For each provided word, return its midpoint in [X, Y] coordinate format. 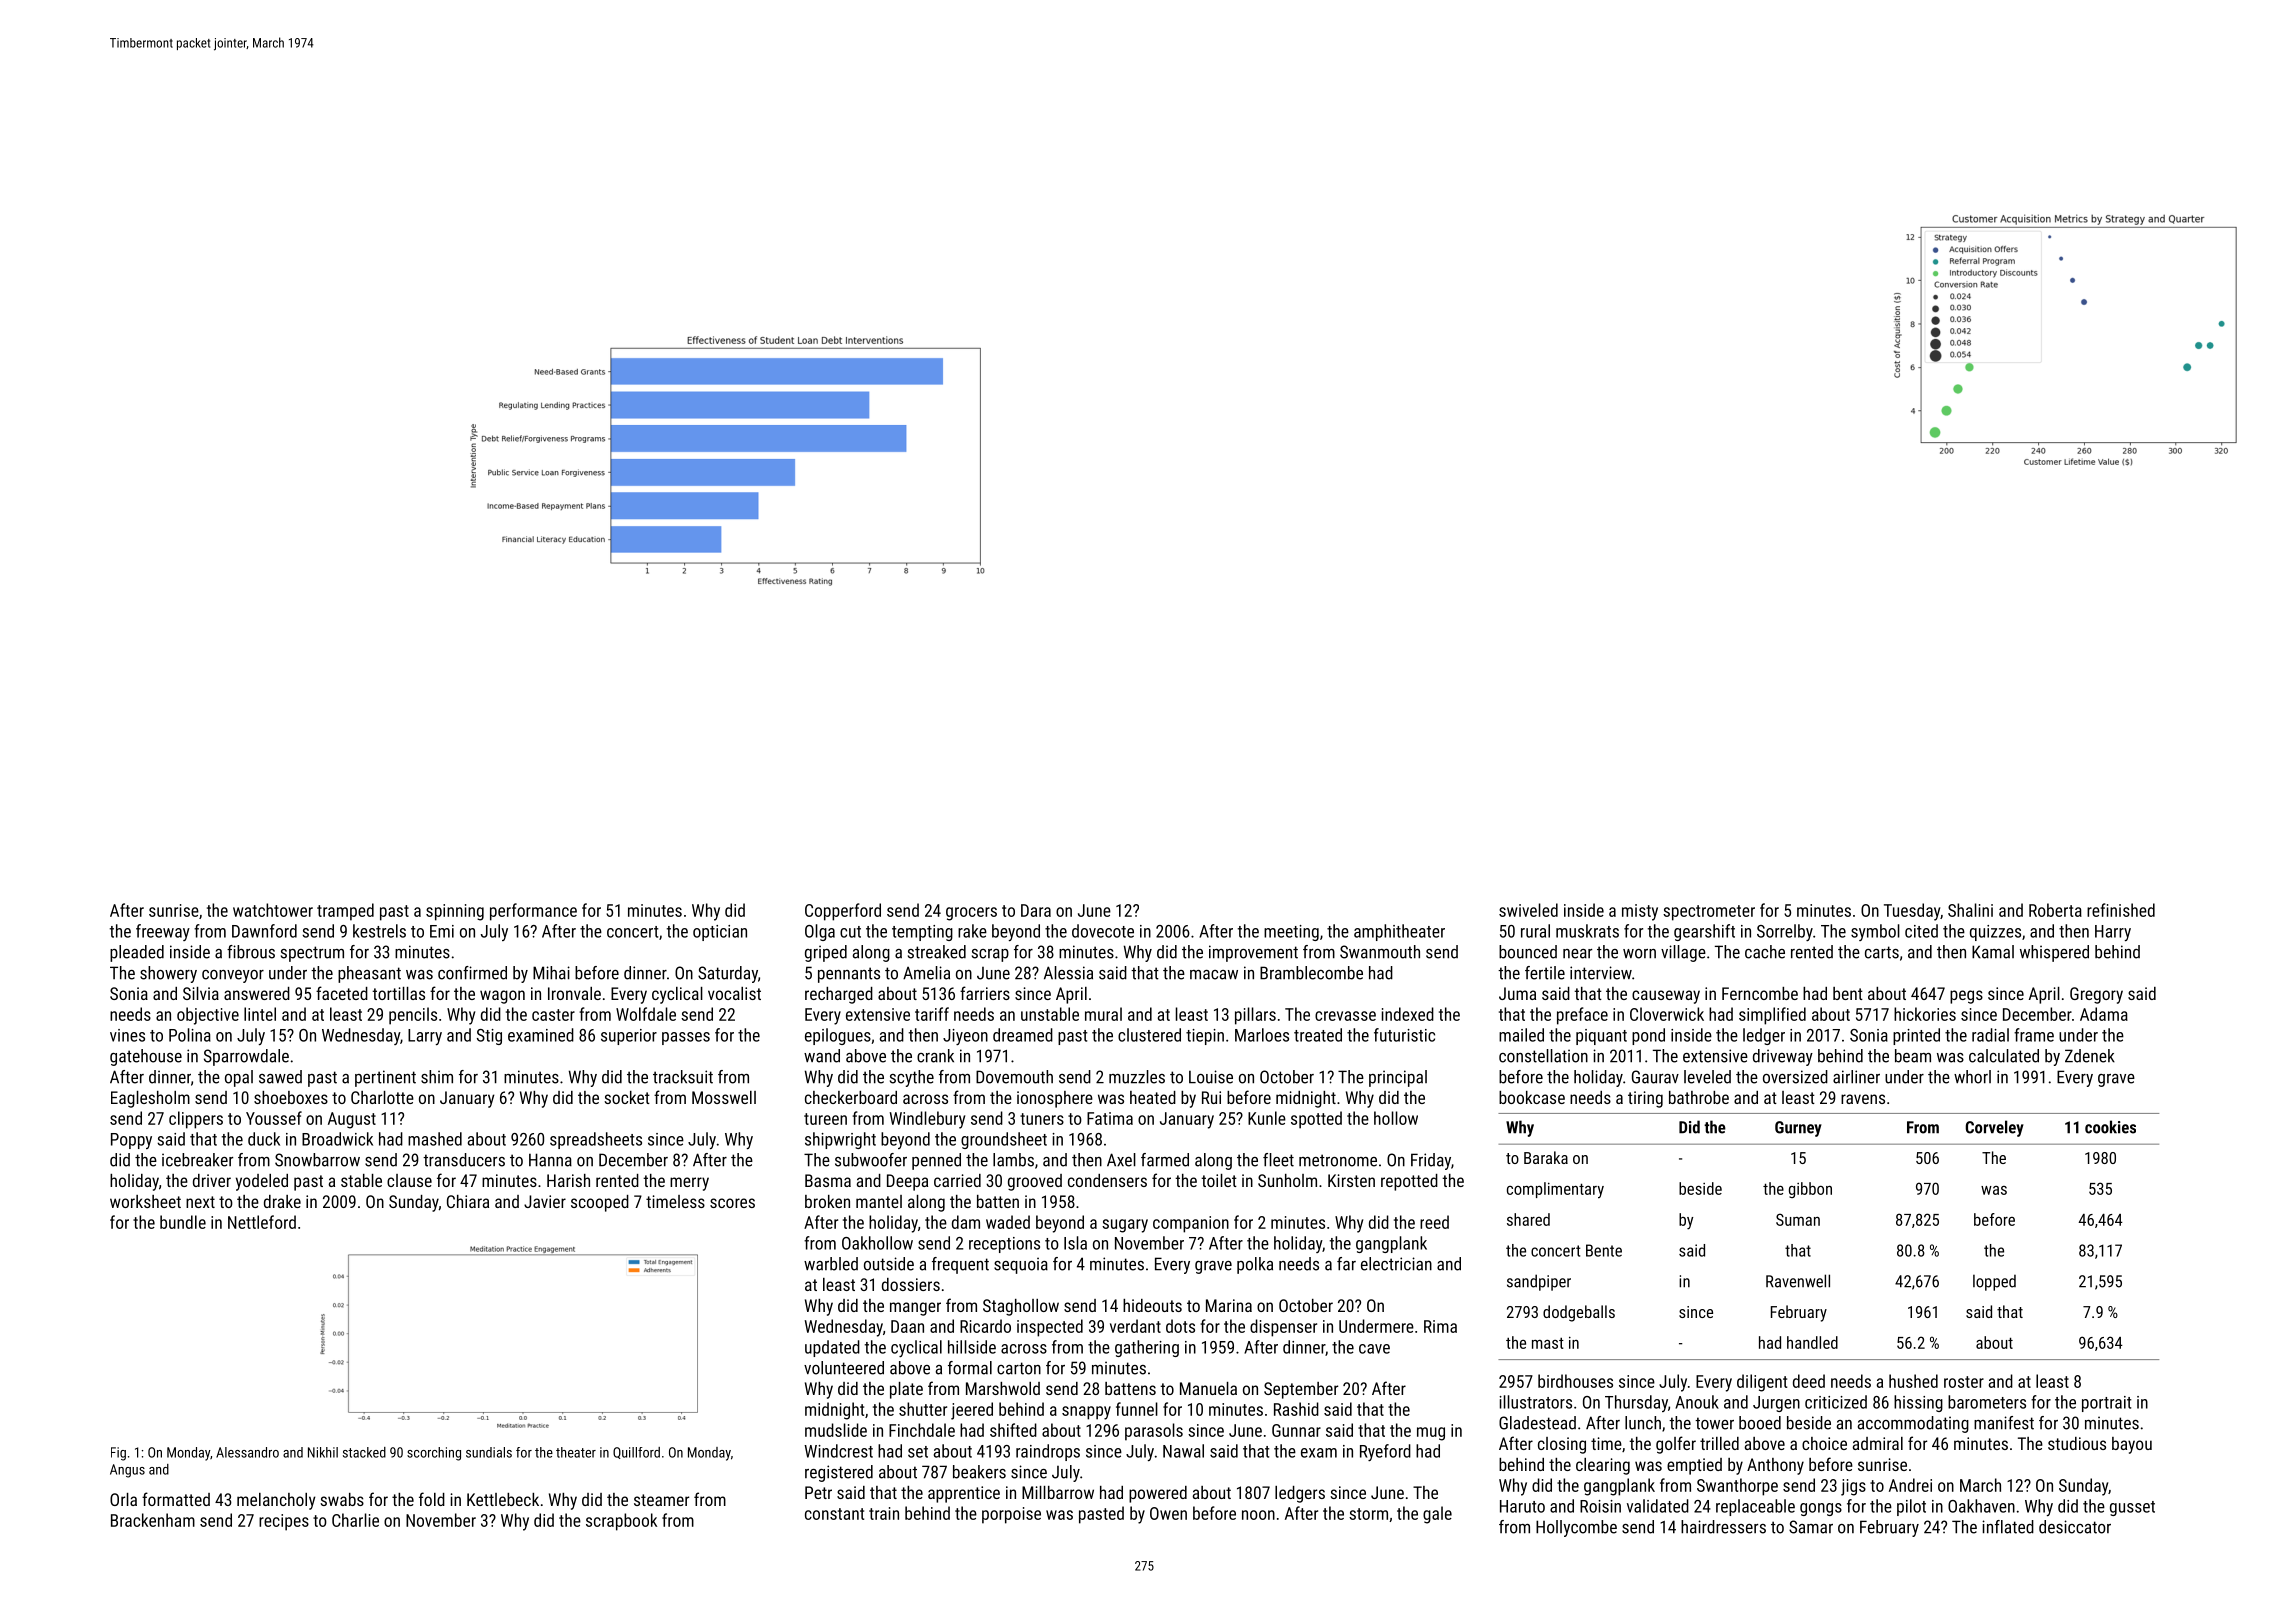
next [200, 1202]
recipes [284, 1522]
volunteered [844, 1368]
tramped [345, 912]
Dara [1036, 910]
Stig [489, 1037]
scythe [912, 1078]
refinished [2121, 910]
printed [1916, 1036]
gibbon [1810, 1190]
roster [1964, 1382]
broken [827, 1201]
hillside [972, 1347]
